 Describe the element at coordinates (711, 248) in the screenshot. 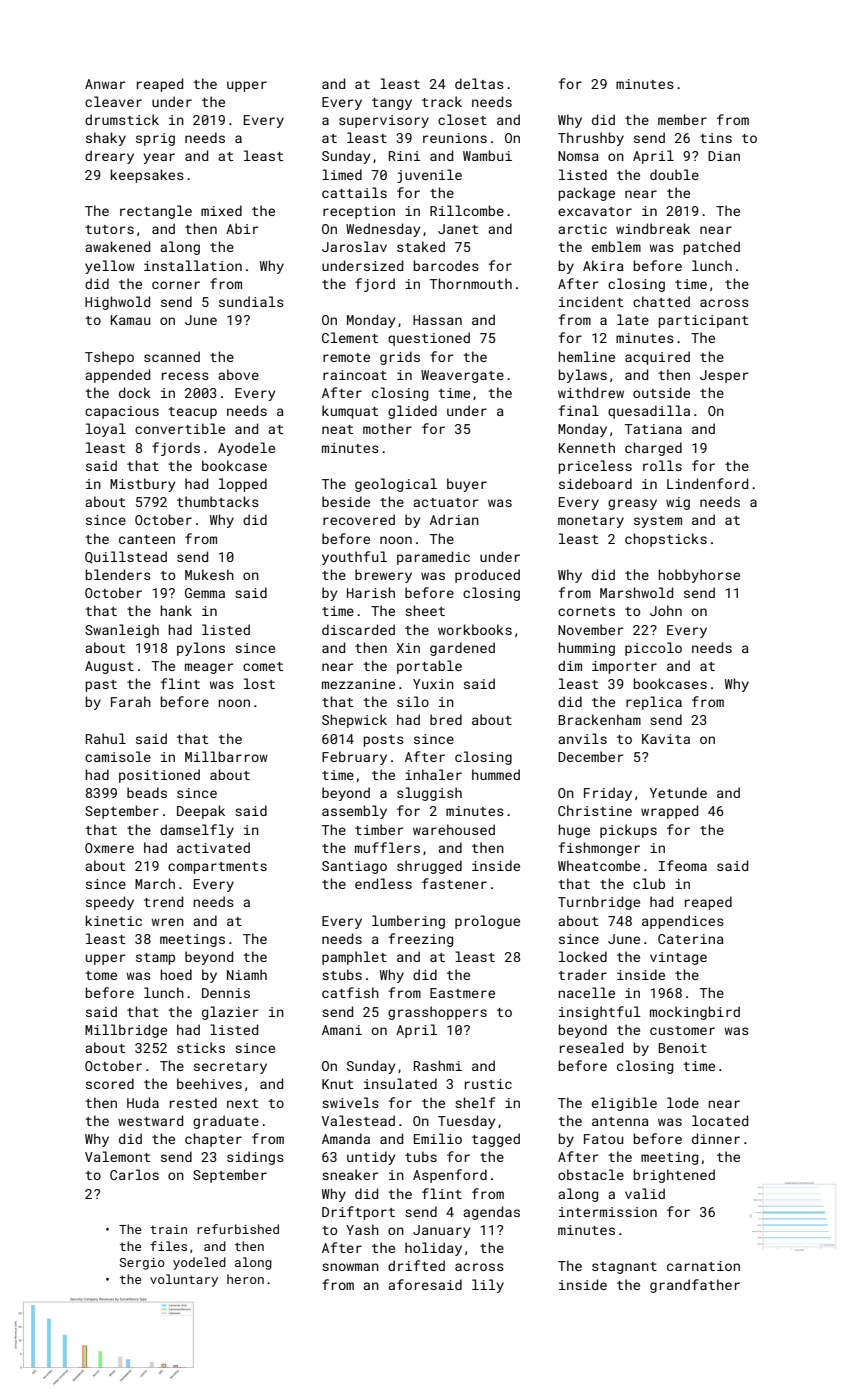

I see `patched` at that location.
